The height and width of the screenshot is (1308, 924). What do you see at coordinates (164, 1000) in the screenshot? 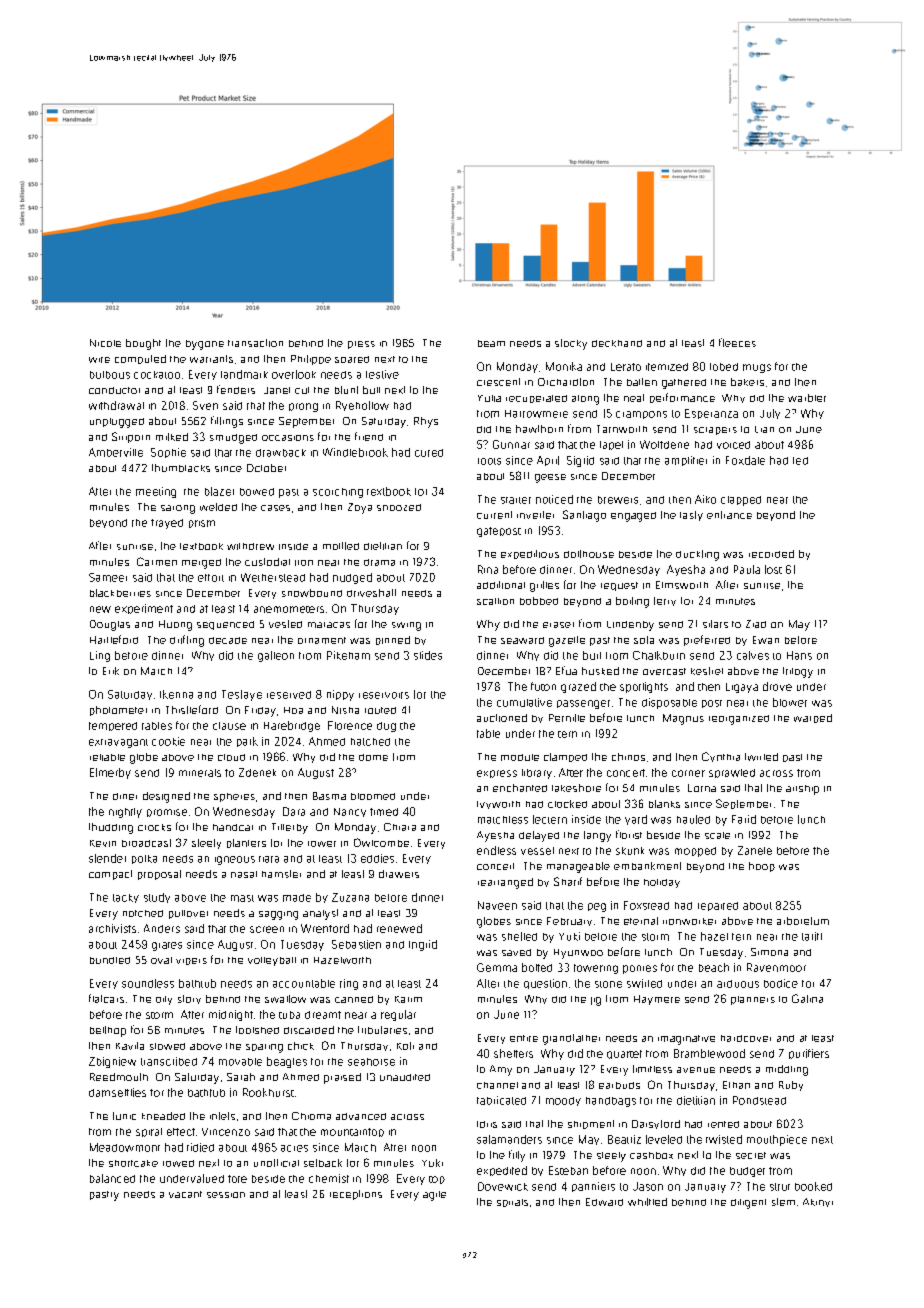
I see `oily` at bounding box center [164, 1000].
